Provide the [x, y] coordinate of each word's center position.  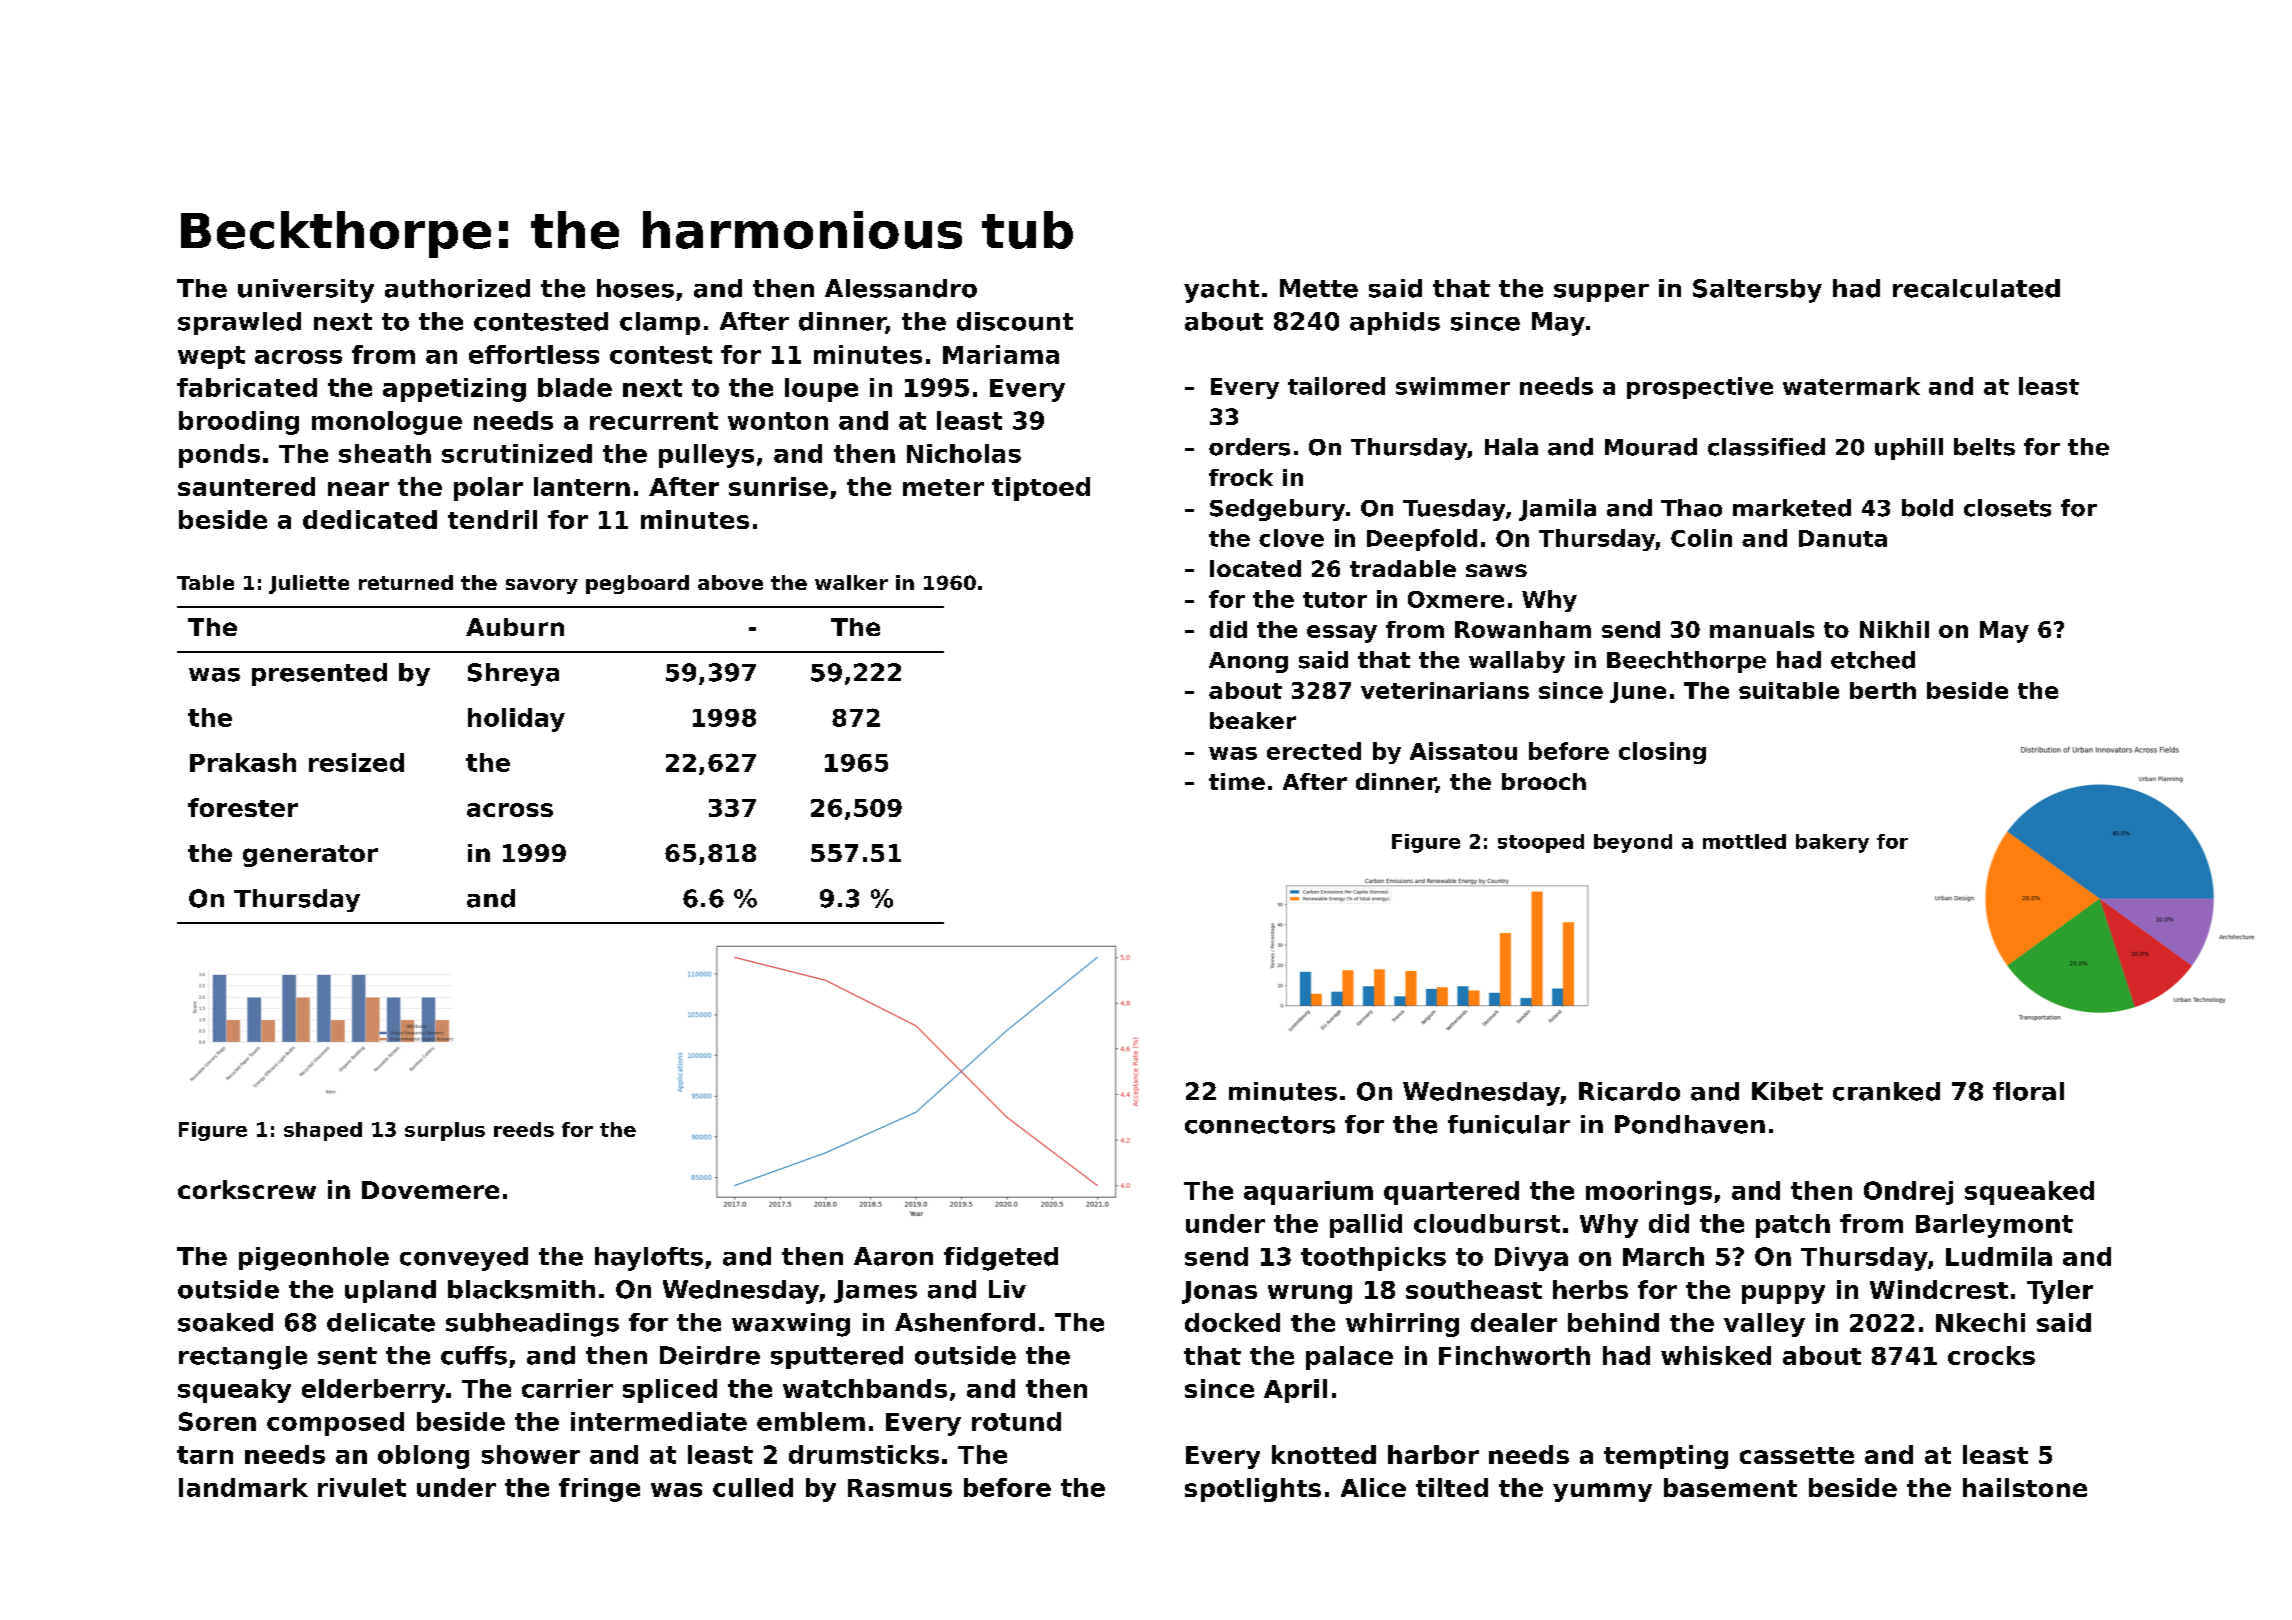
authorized [457, 288]
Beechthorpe [1686, 662]
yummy [1602, 1492]
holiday [516, 720]
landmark [243, 1487]
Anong [1248, 662]
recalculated [1976, 288]
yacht [1221, 291]
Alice [1373, 1487]
